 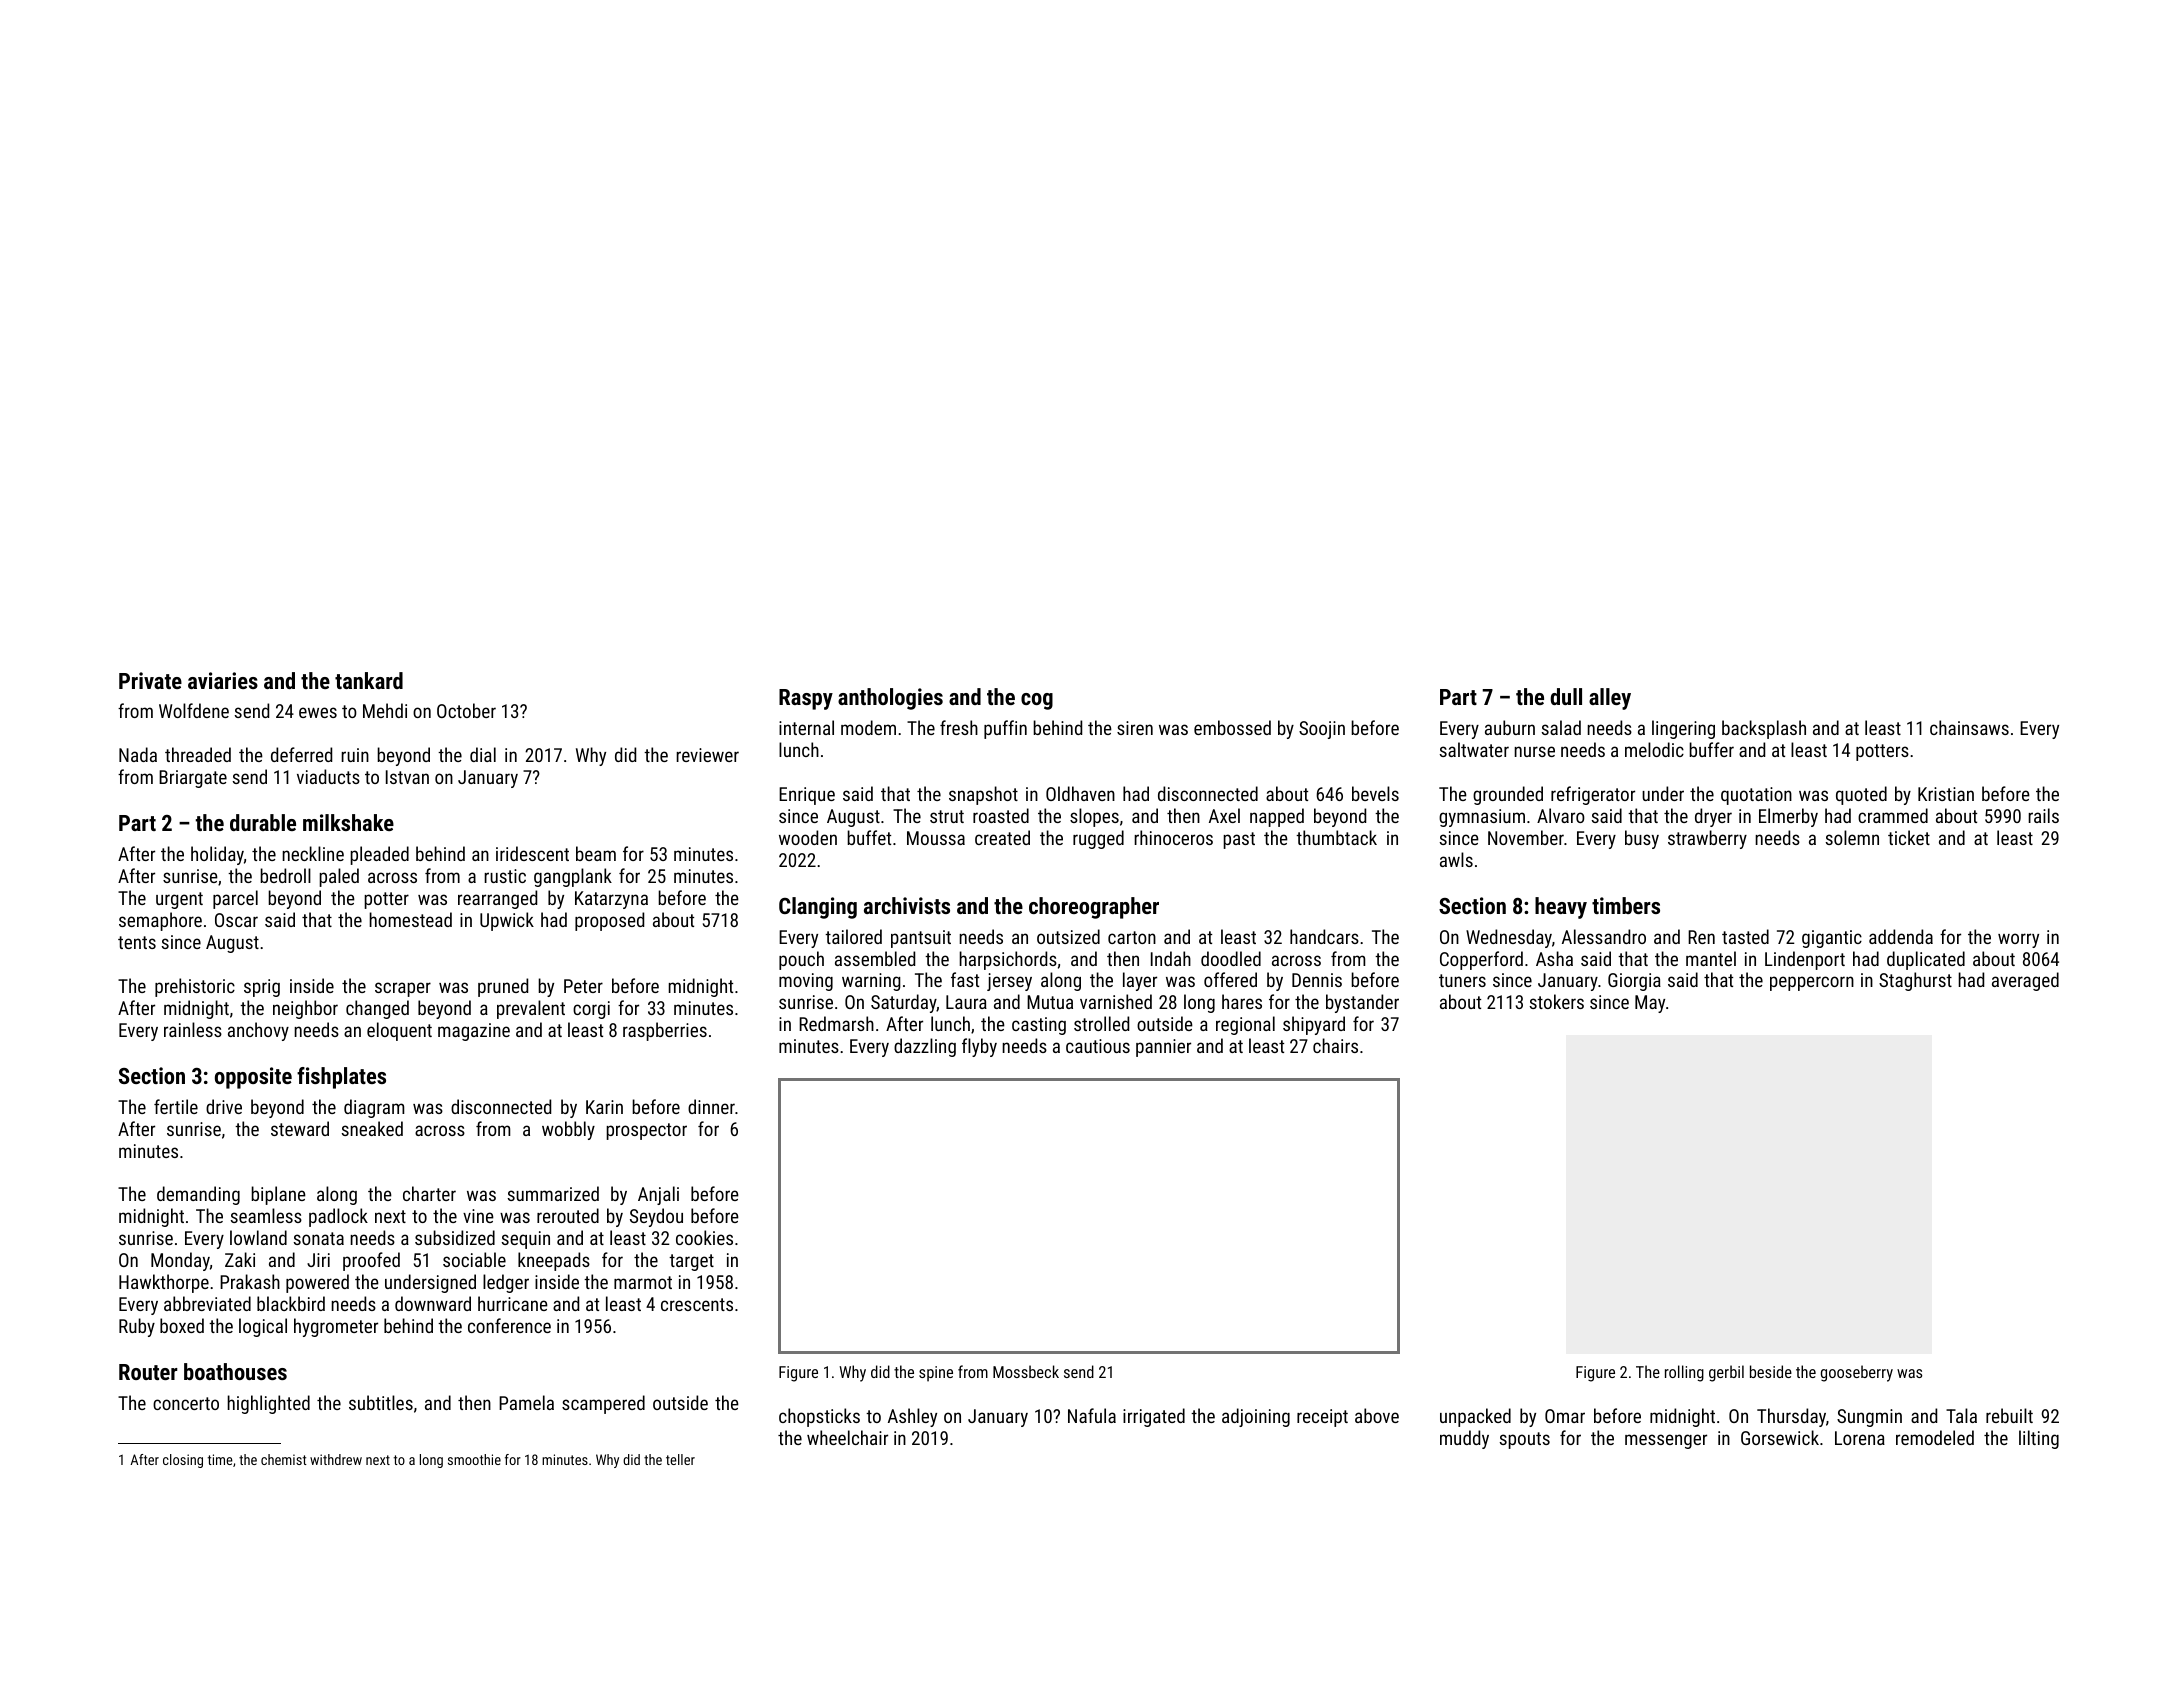 What do you see at coordinates (262, 988) in the page?
I see `sprig` at bounding box center [262, 988].
